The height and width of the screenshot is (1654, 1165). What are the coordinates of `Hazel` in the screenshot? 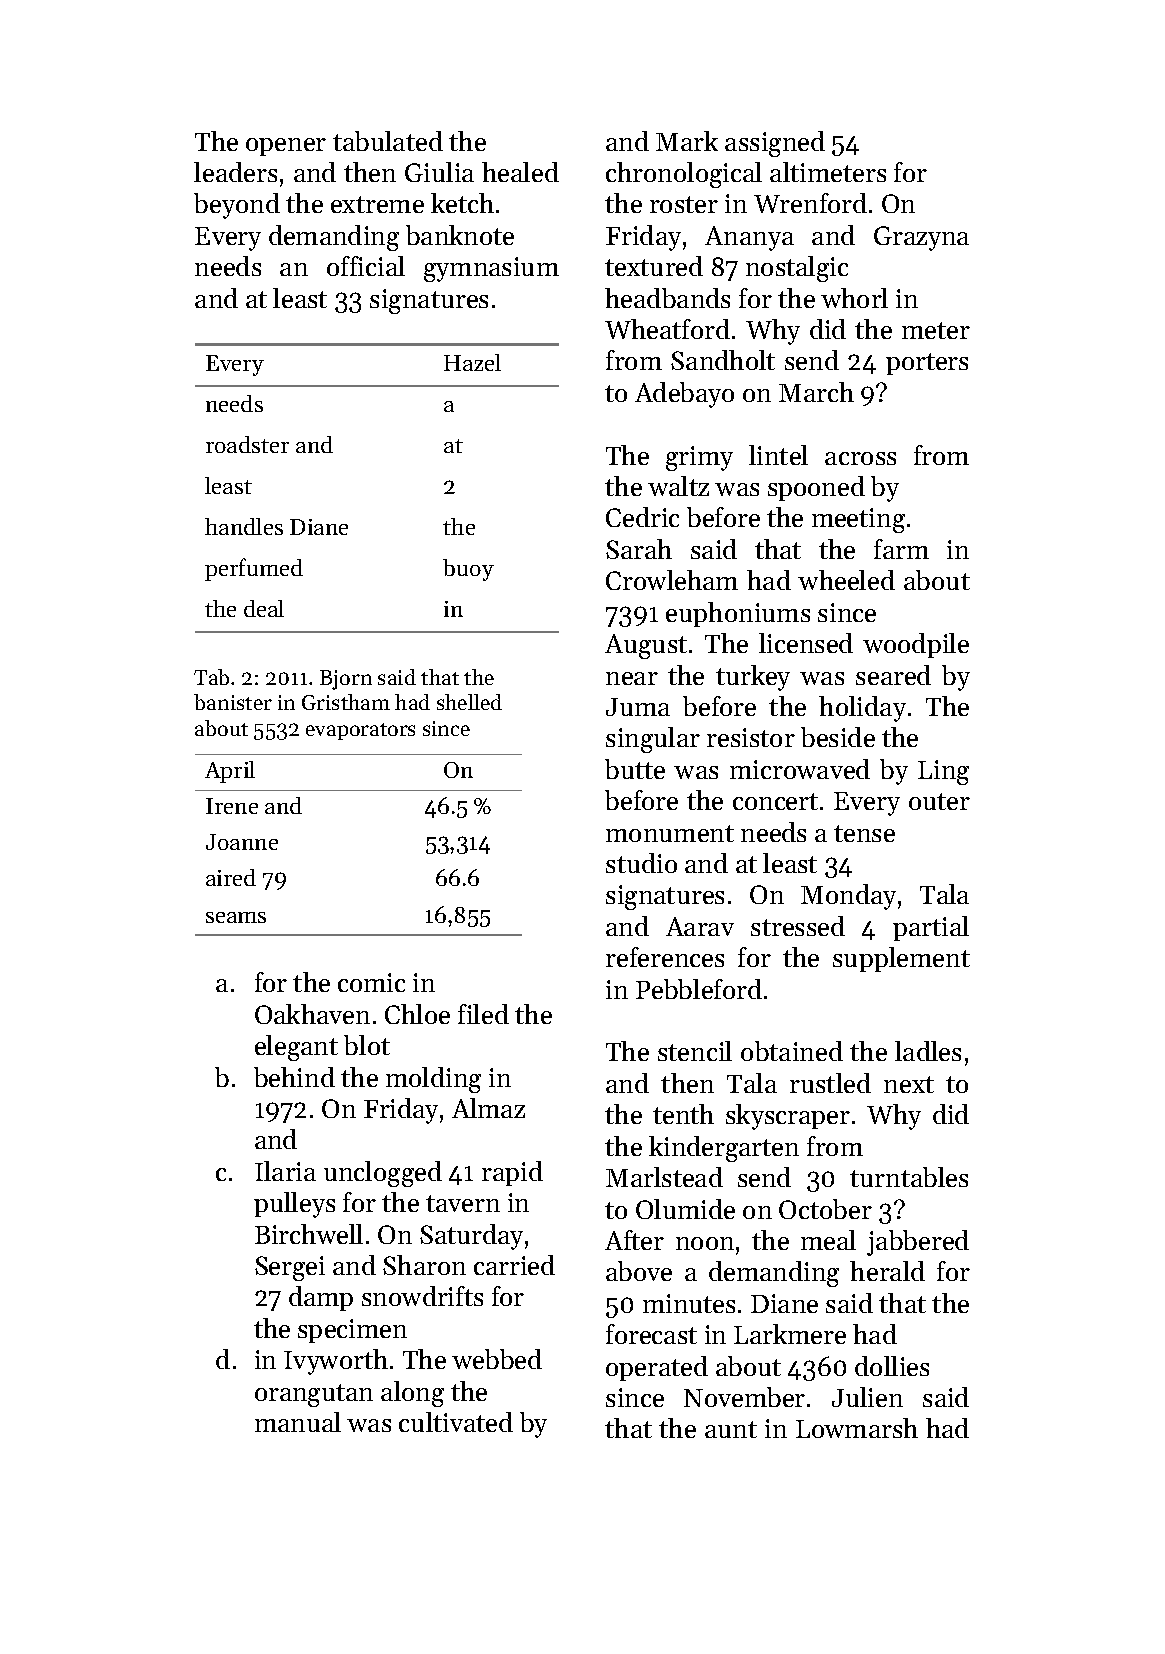 It's located at (472, 362).
